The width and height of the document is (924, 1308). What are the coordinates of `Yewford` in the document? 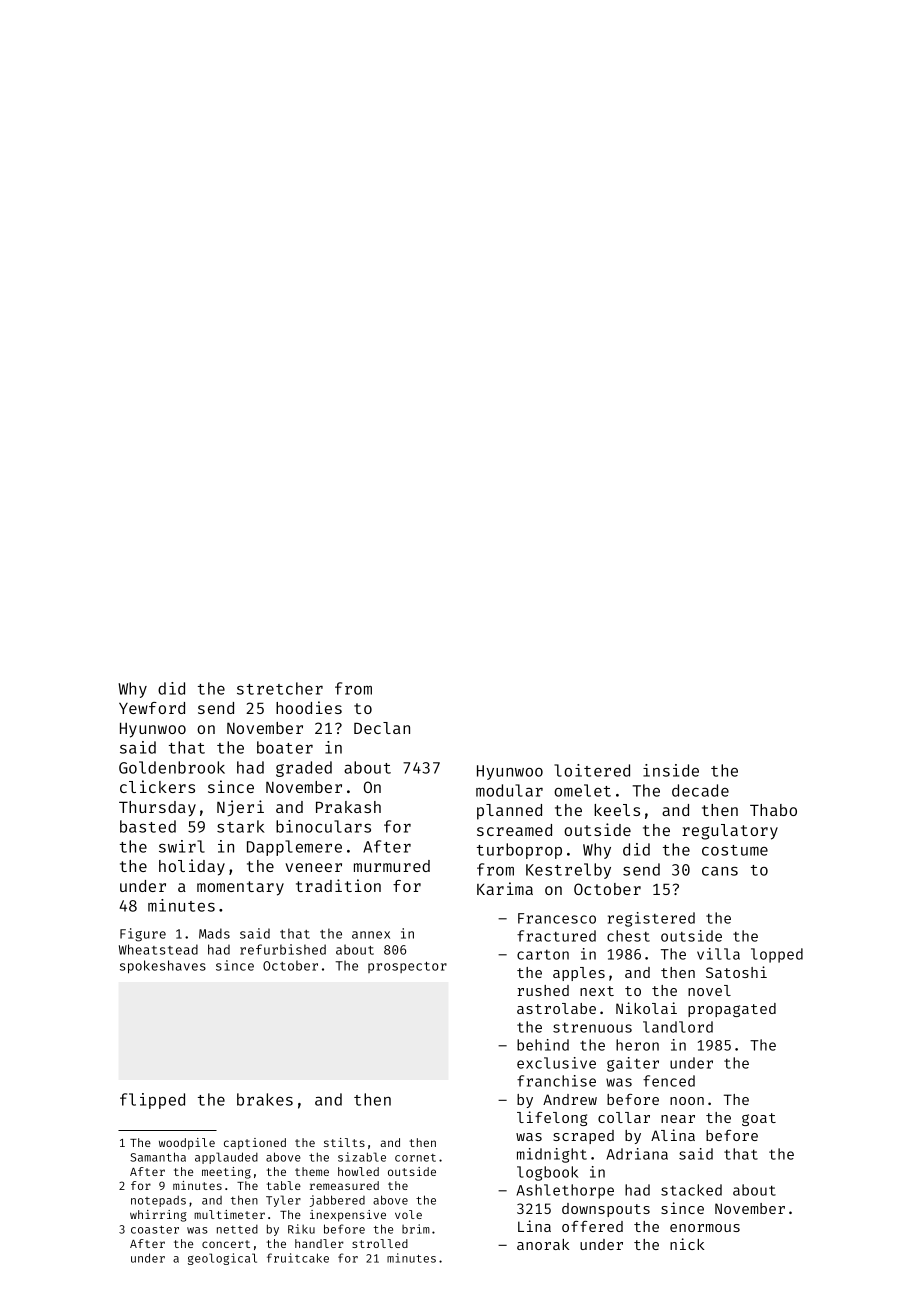 It's located at (152, 708).
